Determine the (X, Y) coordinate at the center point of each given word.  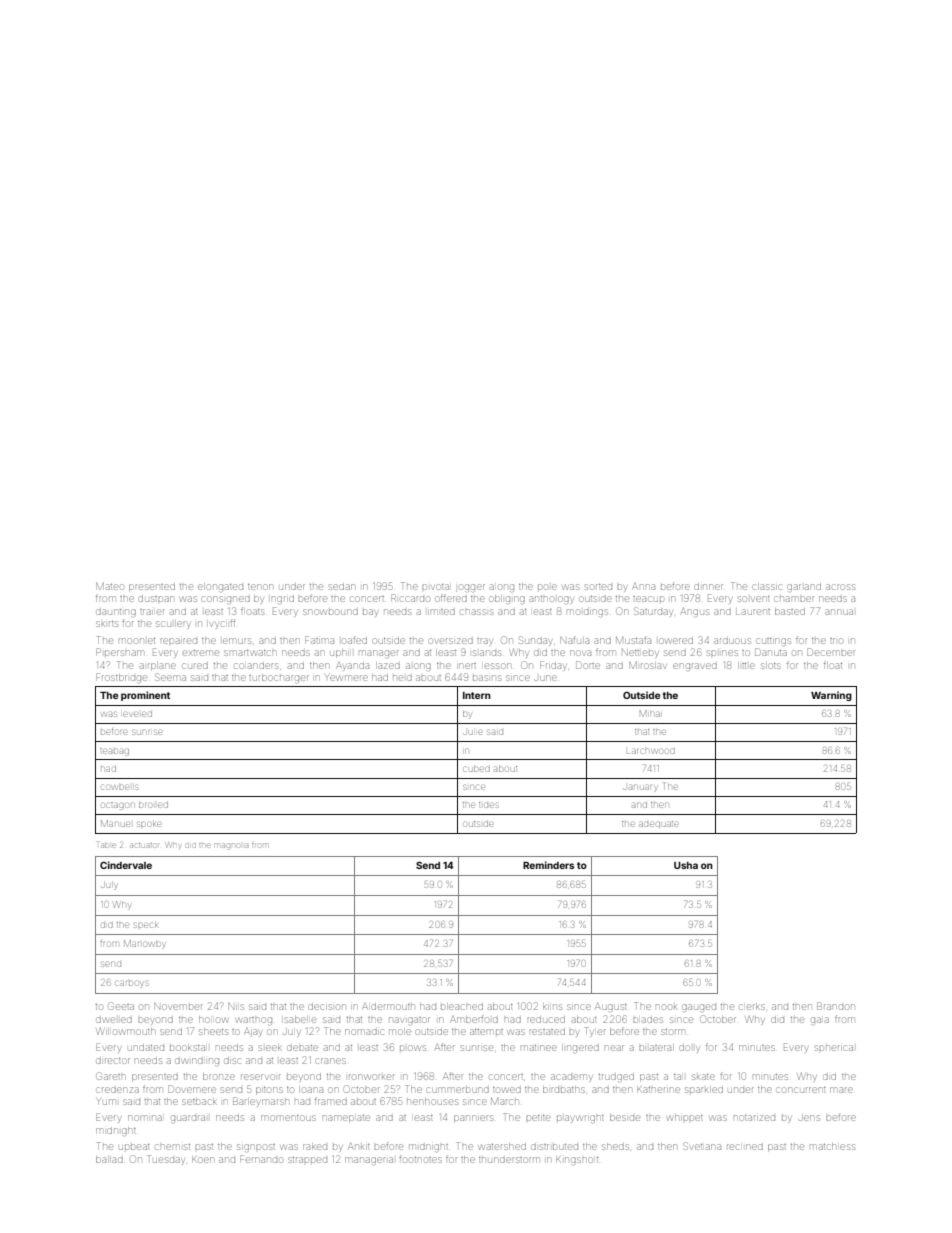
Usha (686, 865)
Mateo (110, 586)
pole (547, 587)
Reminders (548, 865)
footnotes (420, 1159)
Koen (203, 1160)
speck (146, 925)
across (840, 587)
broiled (153, 805)
